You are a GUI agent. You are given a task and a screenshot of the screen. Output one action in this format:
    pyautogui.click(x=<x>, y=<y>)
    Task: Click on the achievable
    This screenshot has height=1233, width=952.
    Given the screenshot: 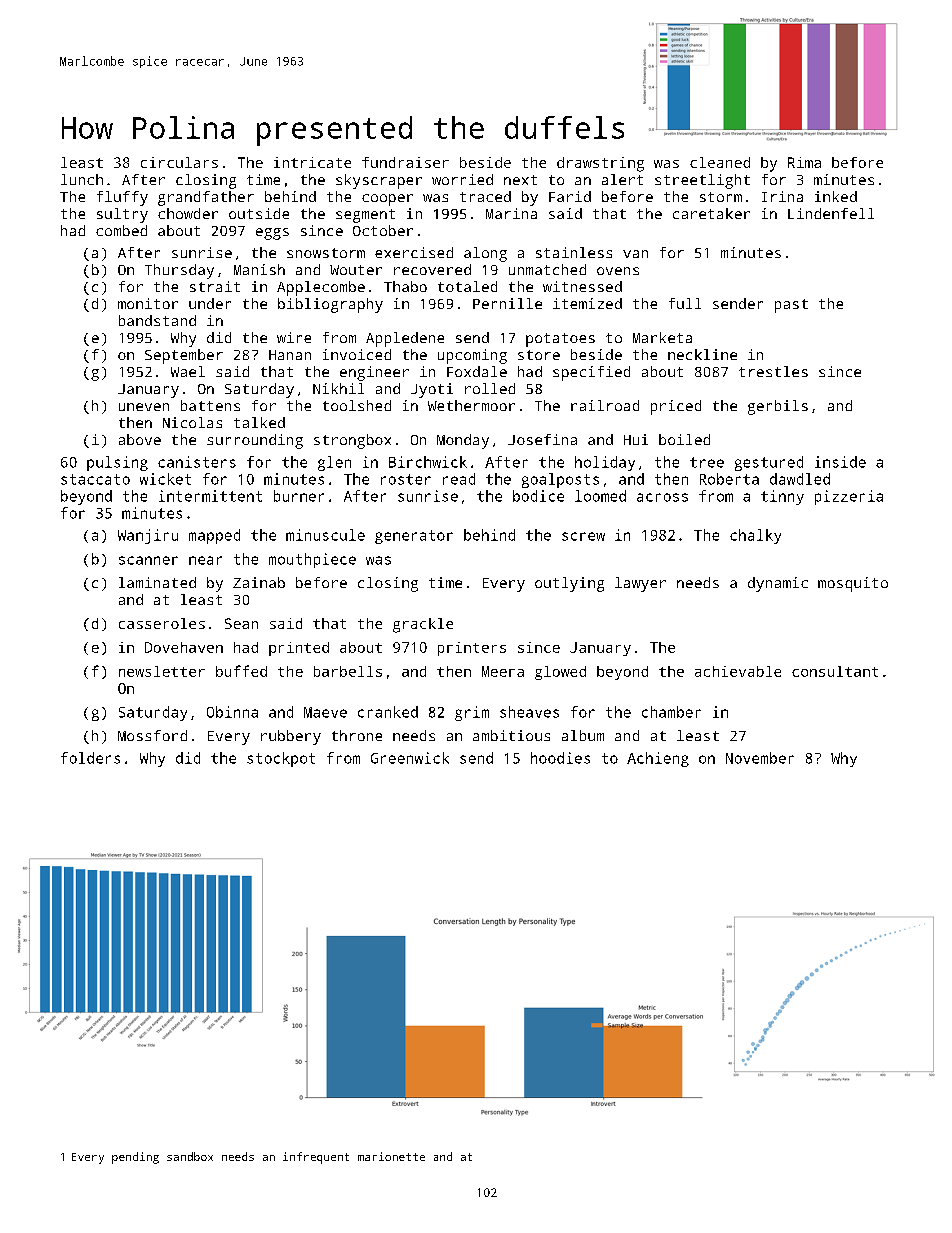 What is the action you would take?
    pyautogui.click(x=738, y=671)
